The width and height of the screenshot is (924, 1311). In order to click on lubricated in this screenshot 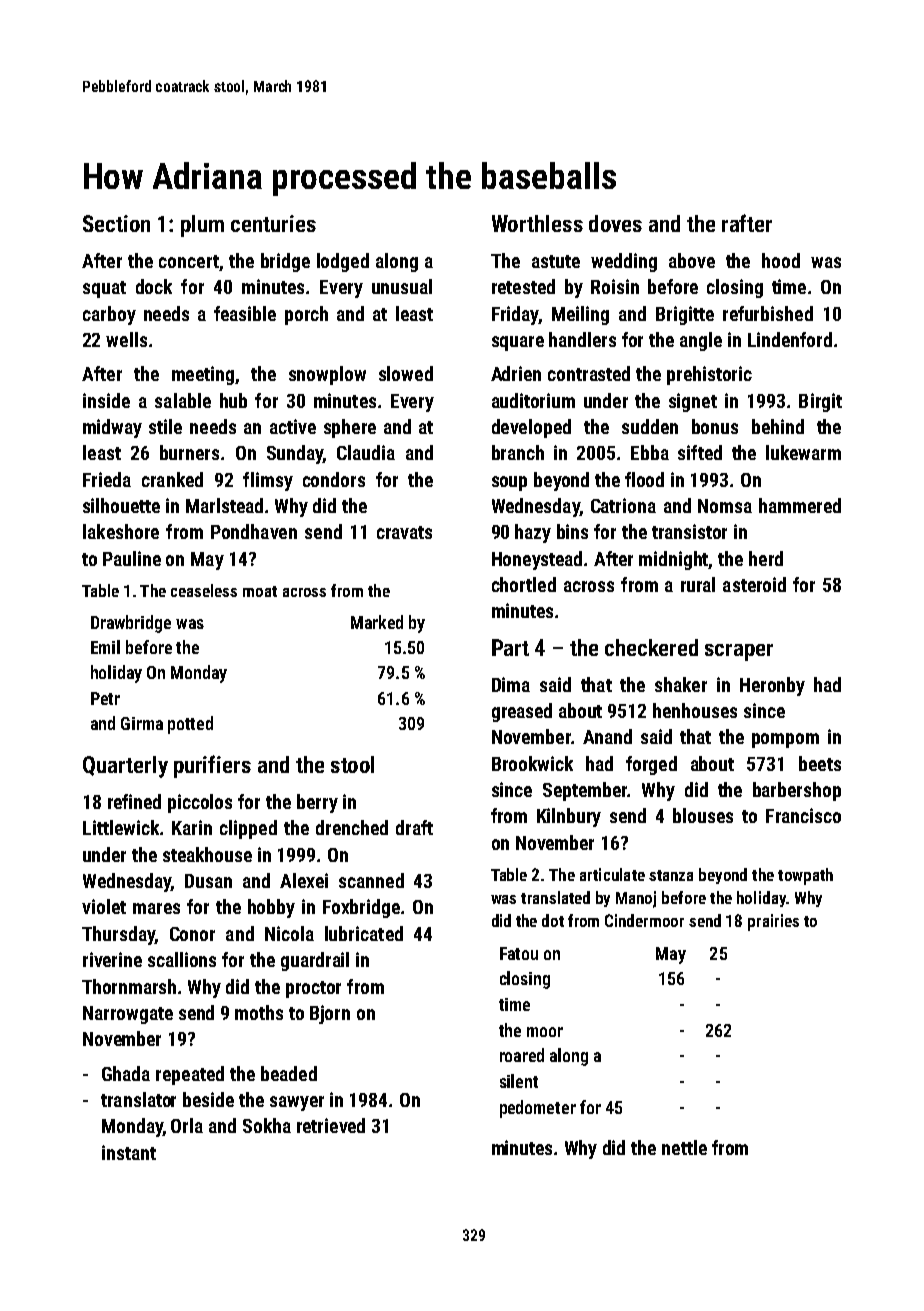, I will do `click(364, 933)`.
